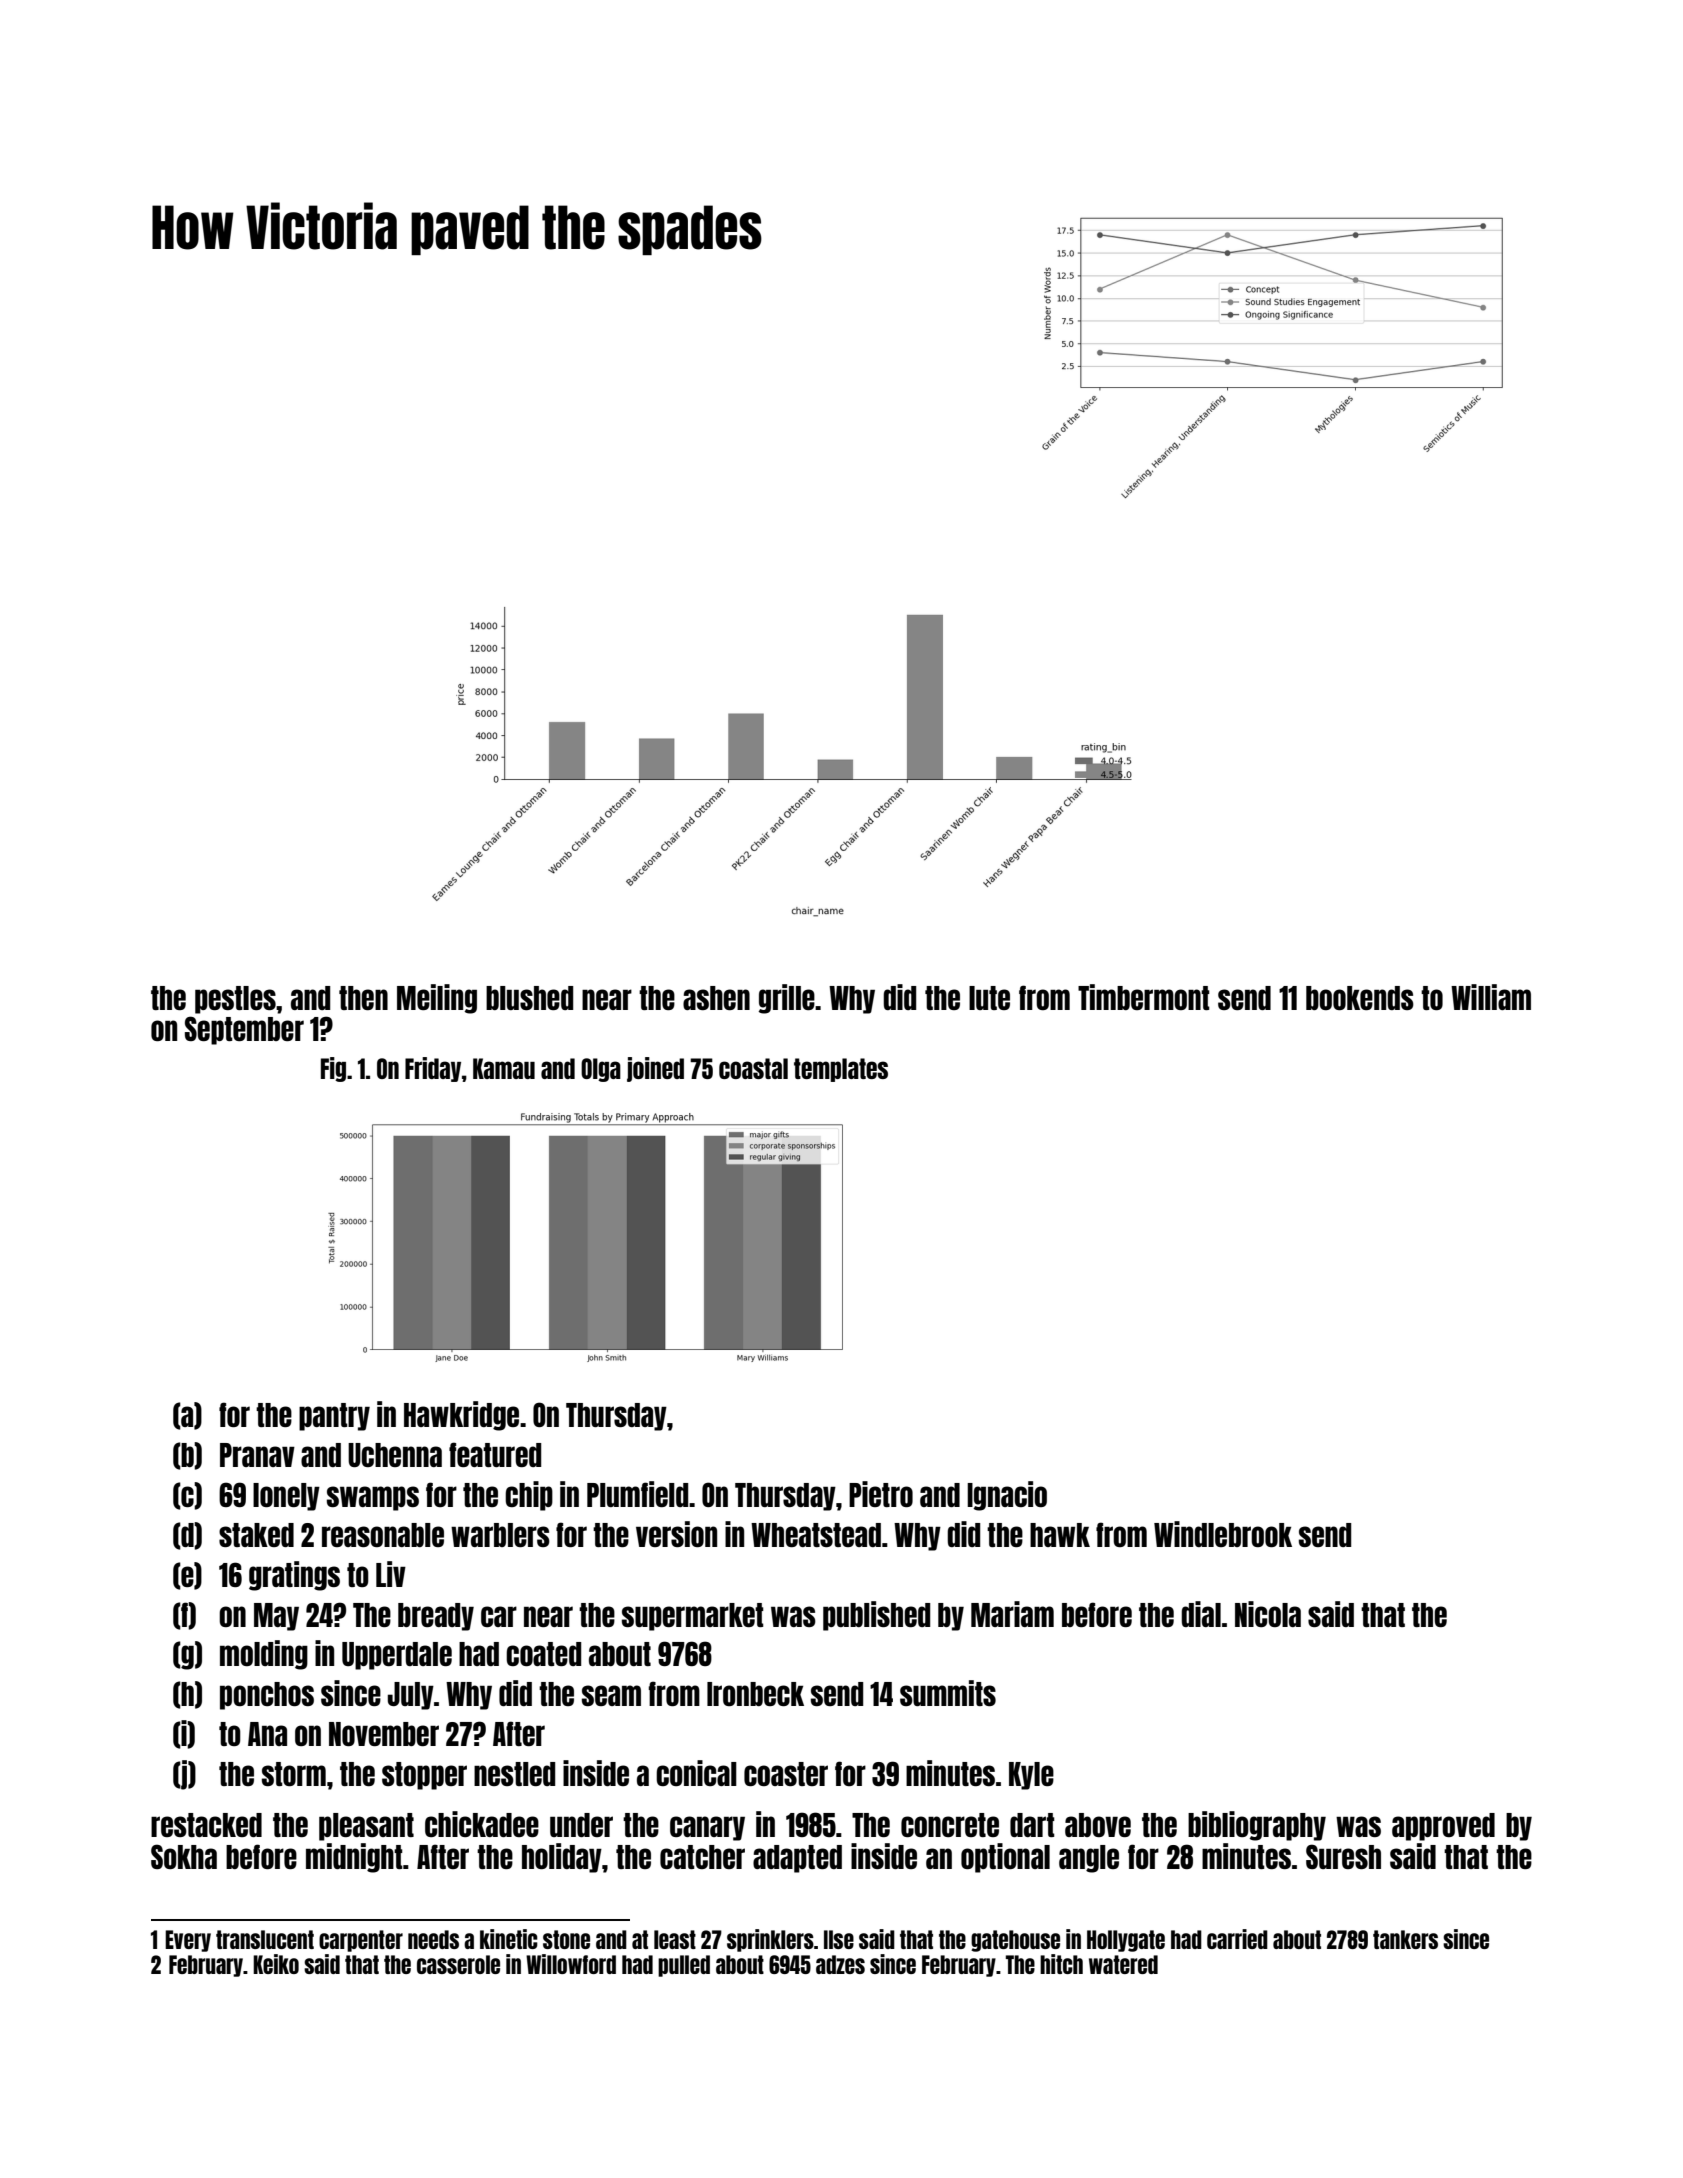 The image size is (1683, 2178). I want to click on coaster, so click(786, 1774).
